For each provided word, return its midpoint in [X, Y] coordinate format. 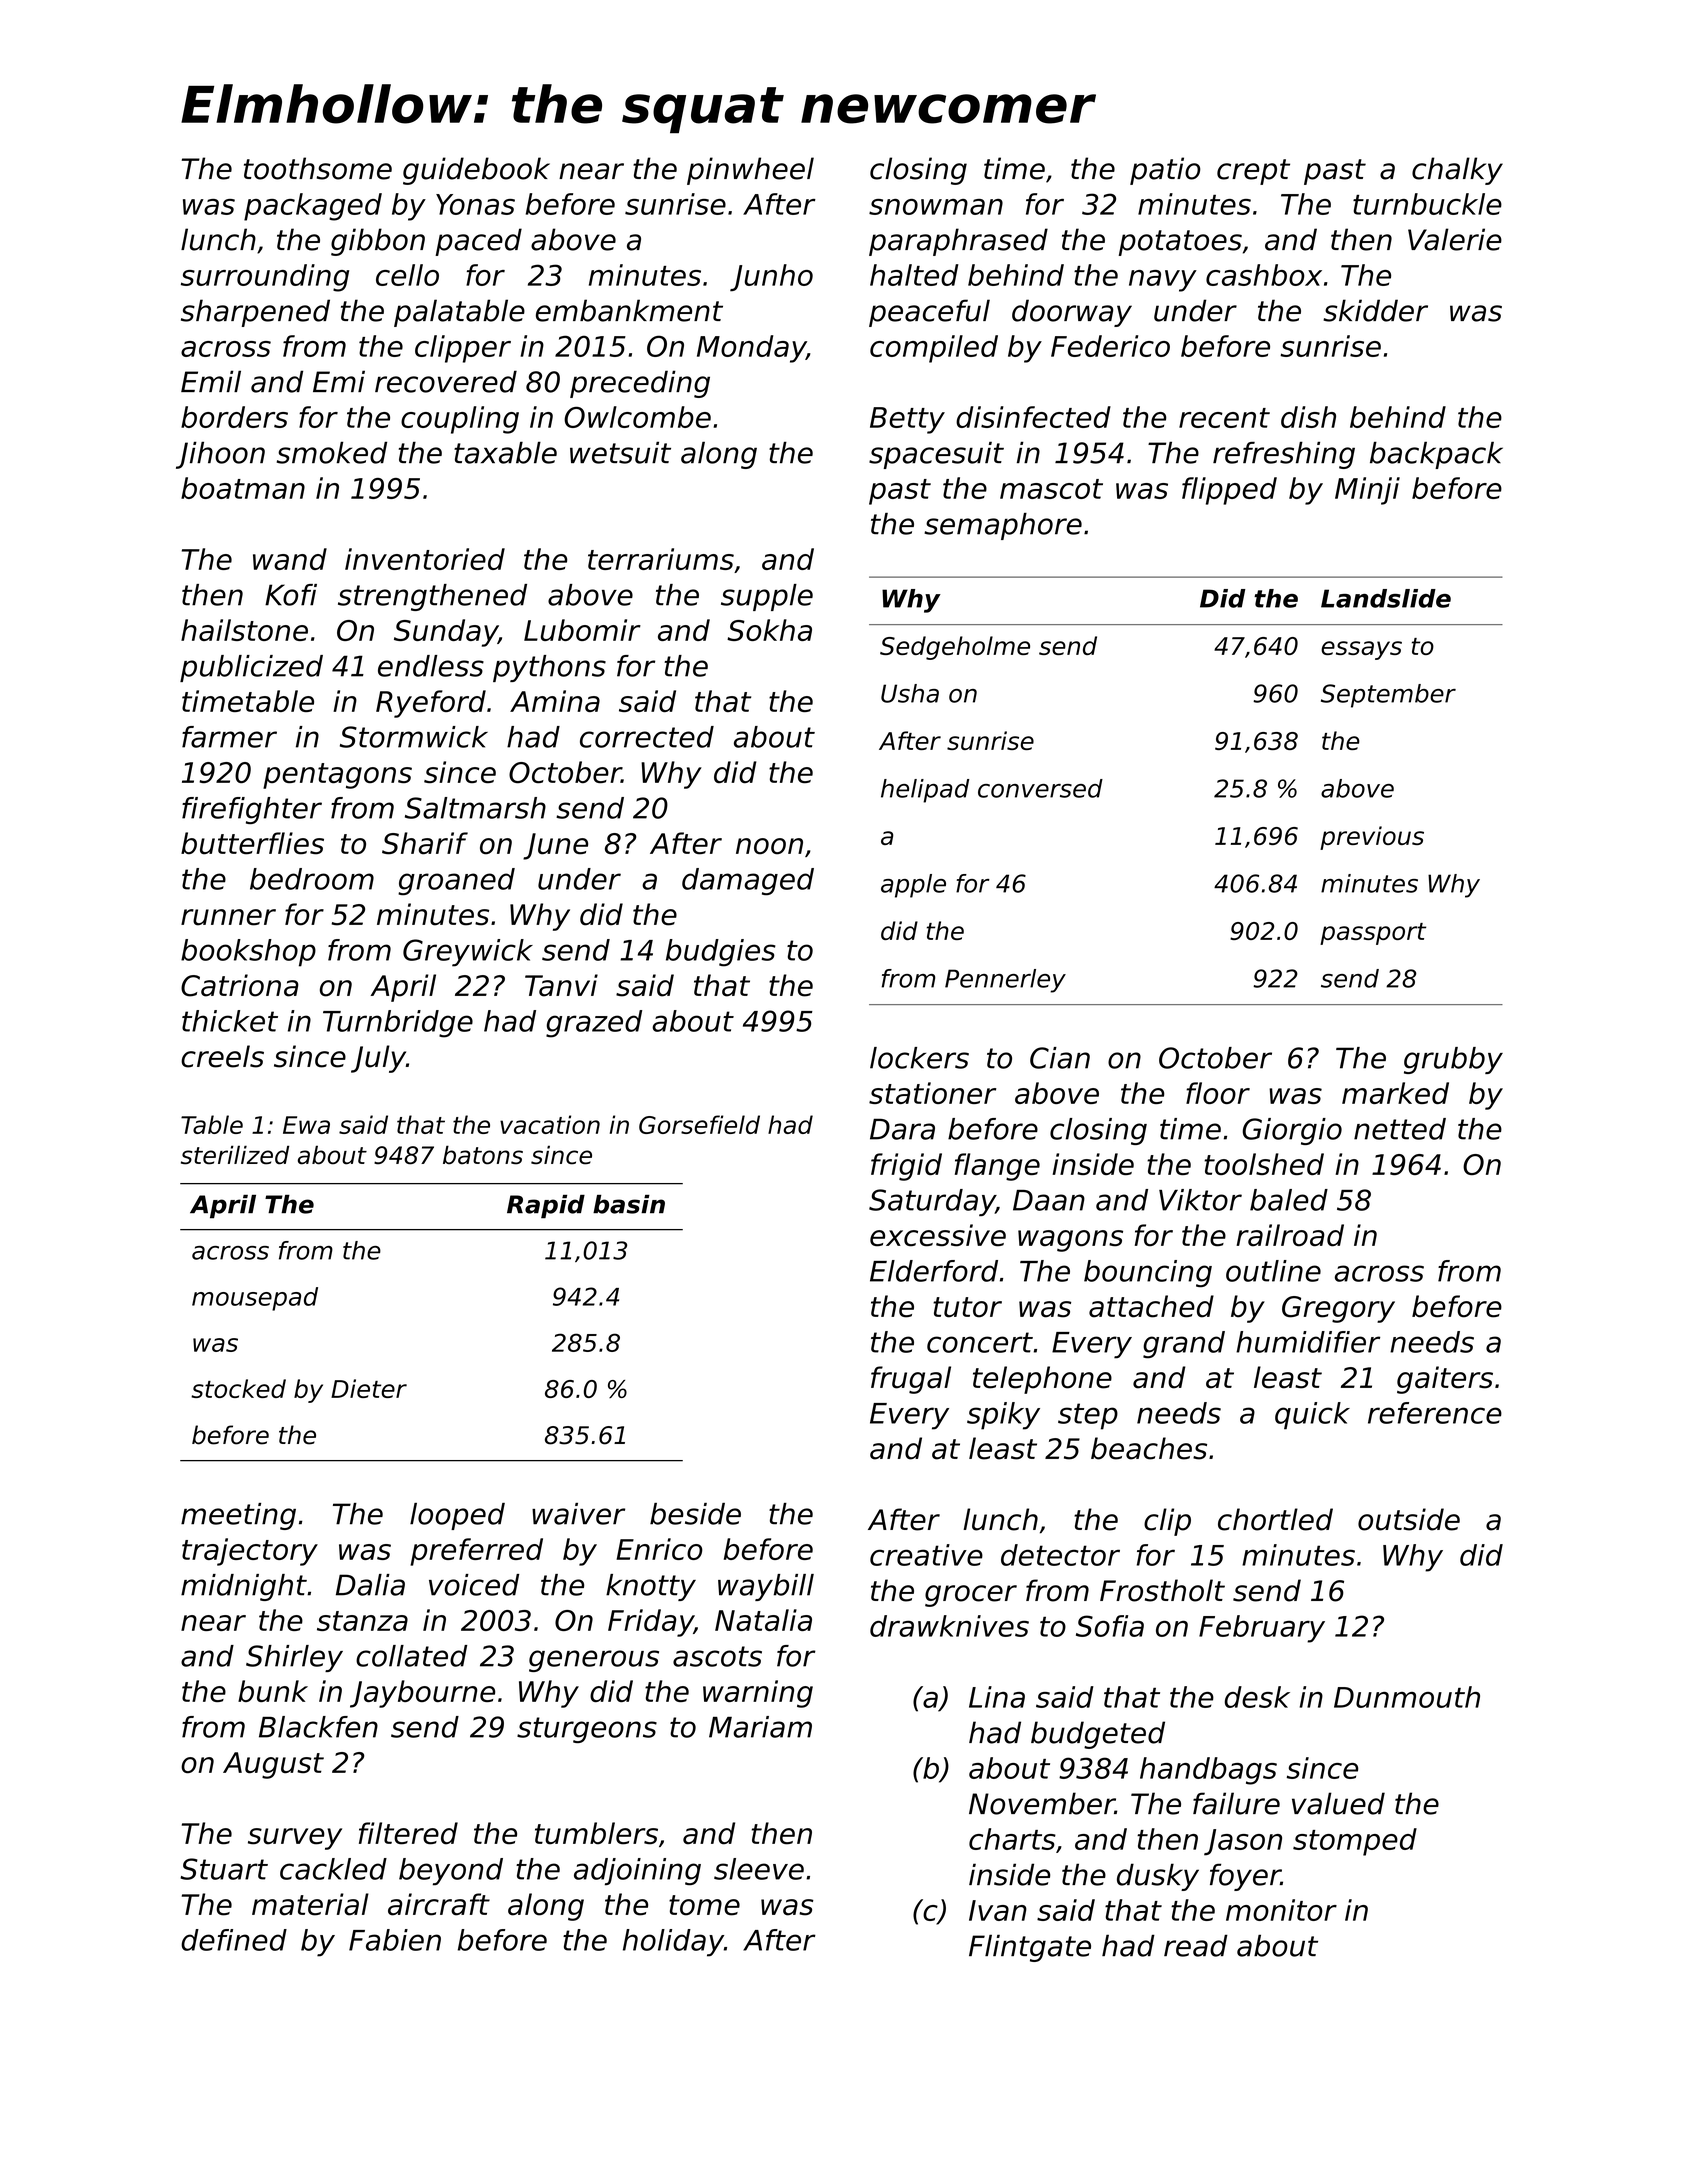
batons [483, 1155]
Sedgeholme [955, 648]
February [1262, 1629]
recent [1224, 418]
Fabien [395, 1940]
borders [234, 417]
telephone [1042, 1380]
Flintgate [1030, 1948]
